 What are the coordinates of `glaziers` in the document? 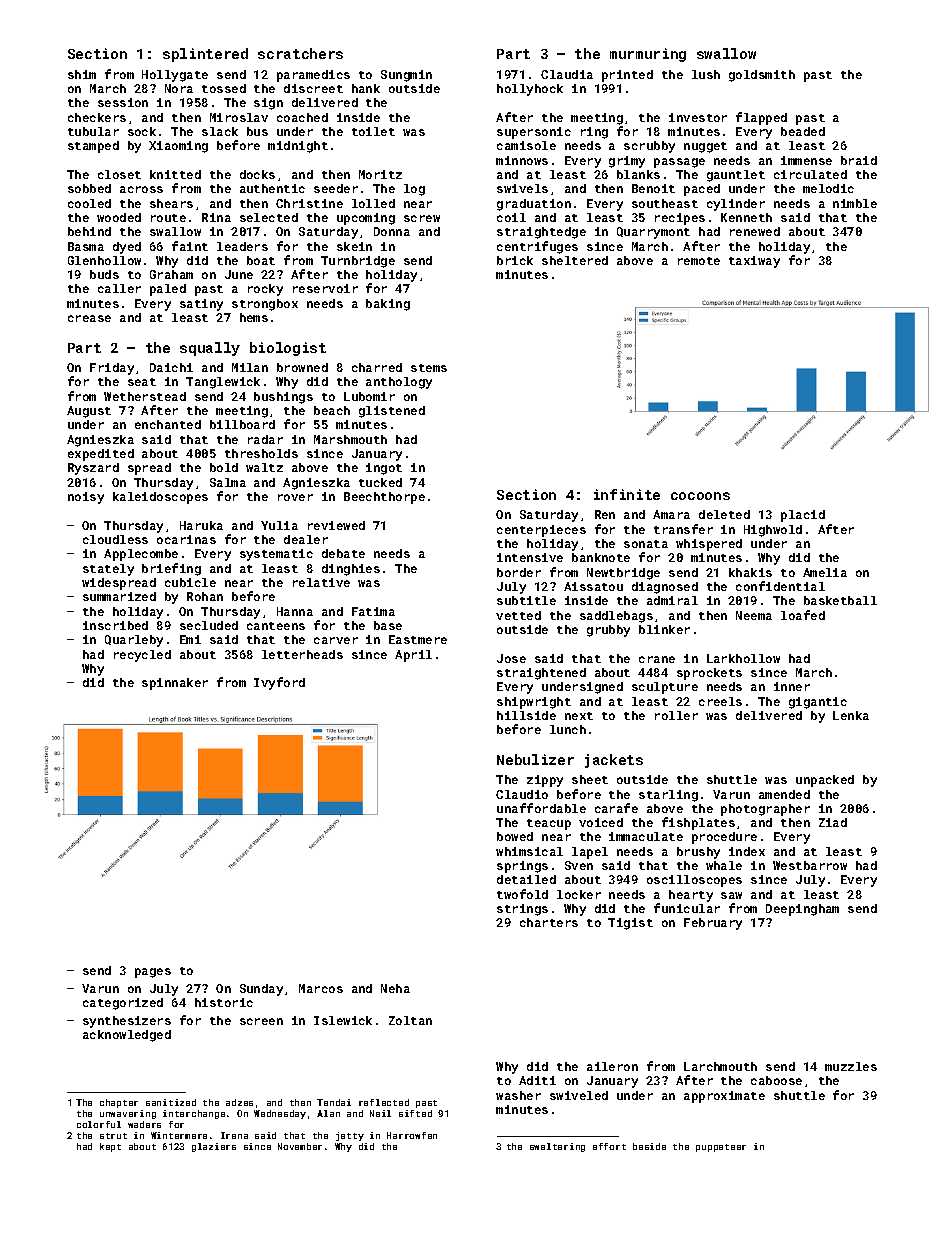 It's located at (214, 1147).
